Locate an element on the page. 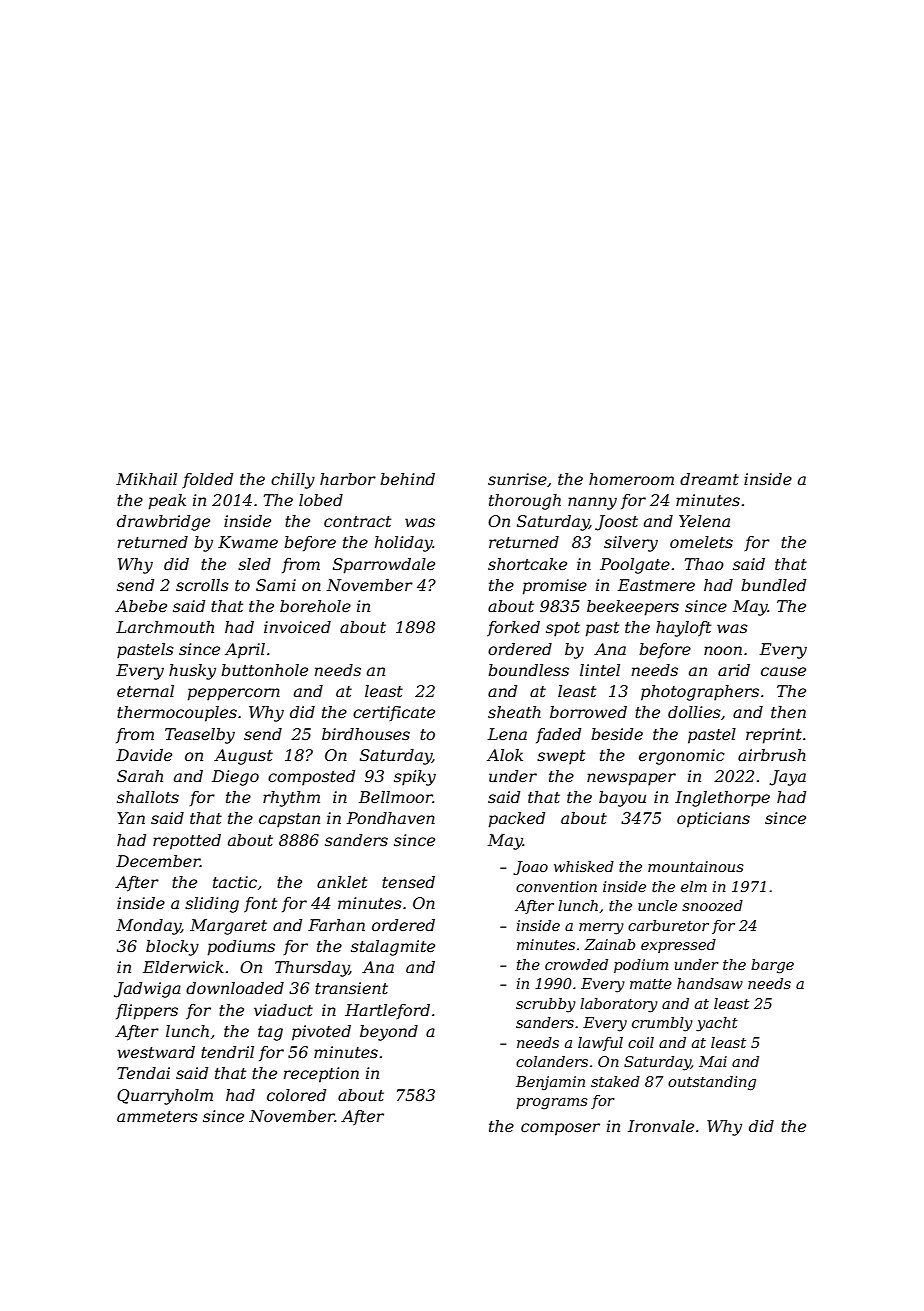  Bellmoor is located at coordinates (396, 797).
